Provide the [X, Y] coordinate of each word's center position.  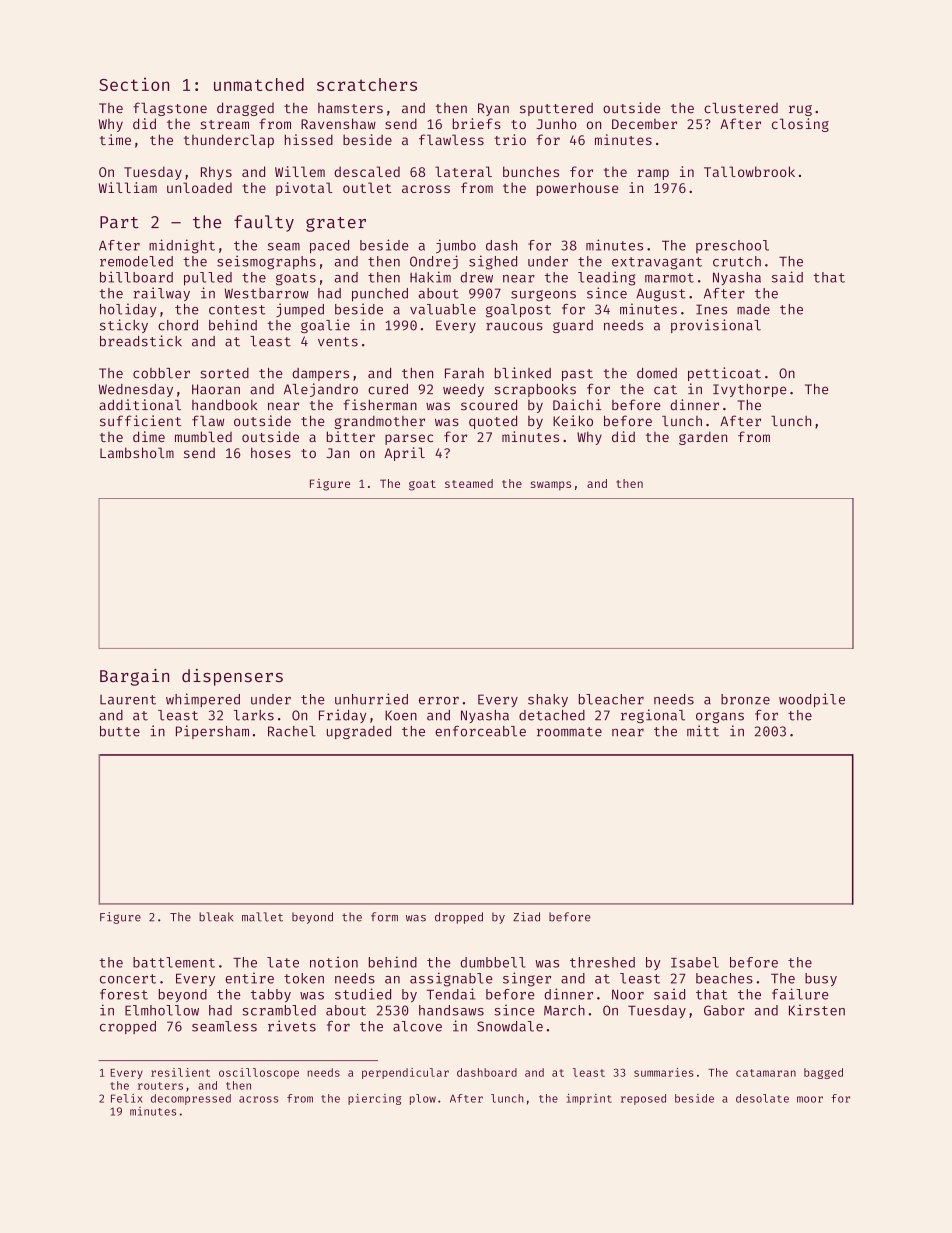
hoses [271, 452]
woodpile [812, 700]
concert [128, 979]
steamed [469, 483]
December [644, 124]
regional [653, 716]
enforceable [480, 731]
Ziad [526, 917]
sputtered [556, 109]
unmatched [259, 84]
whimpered [203, 700]
